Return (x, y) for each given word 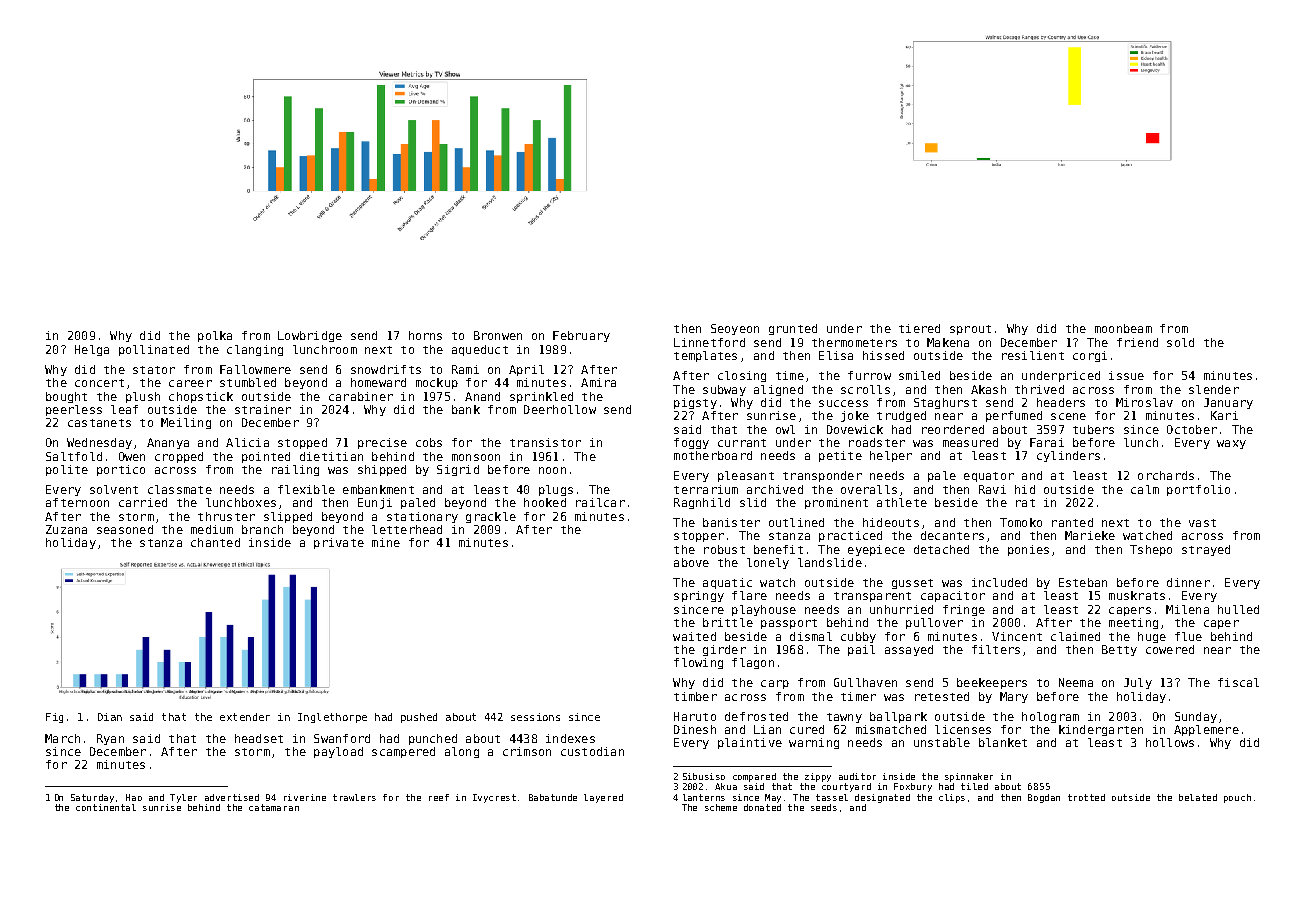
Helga (92, 350)
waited (694, 636)
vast (1202, 523)
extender (245, 717)
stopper (699, 537)
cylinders (1068, 456)
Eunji (375, 503)
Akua (726, 786)
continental (106, 807)
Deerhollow (560, 409)
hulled (1238, 609)
